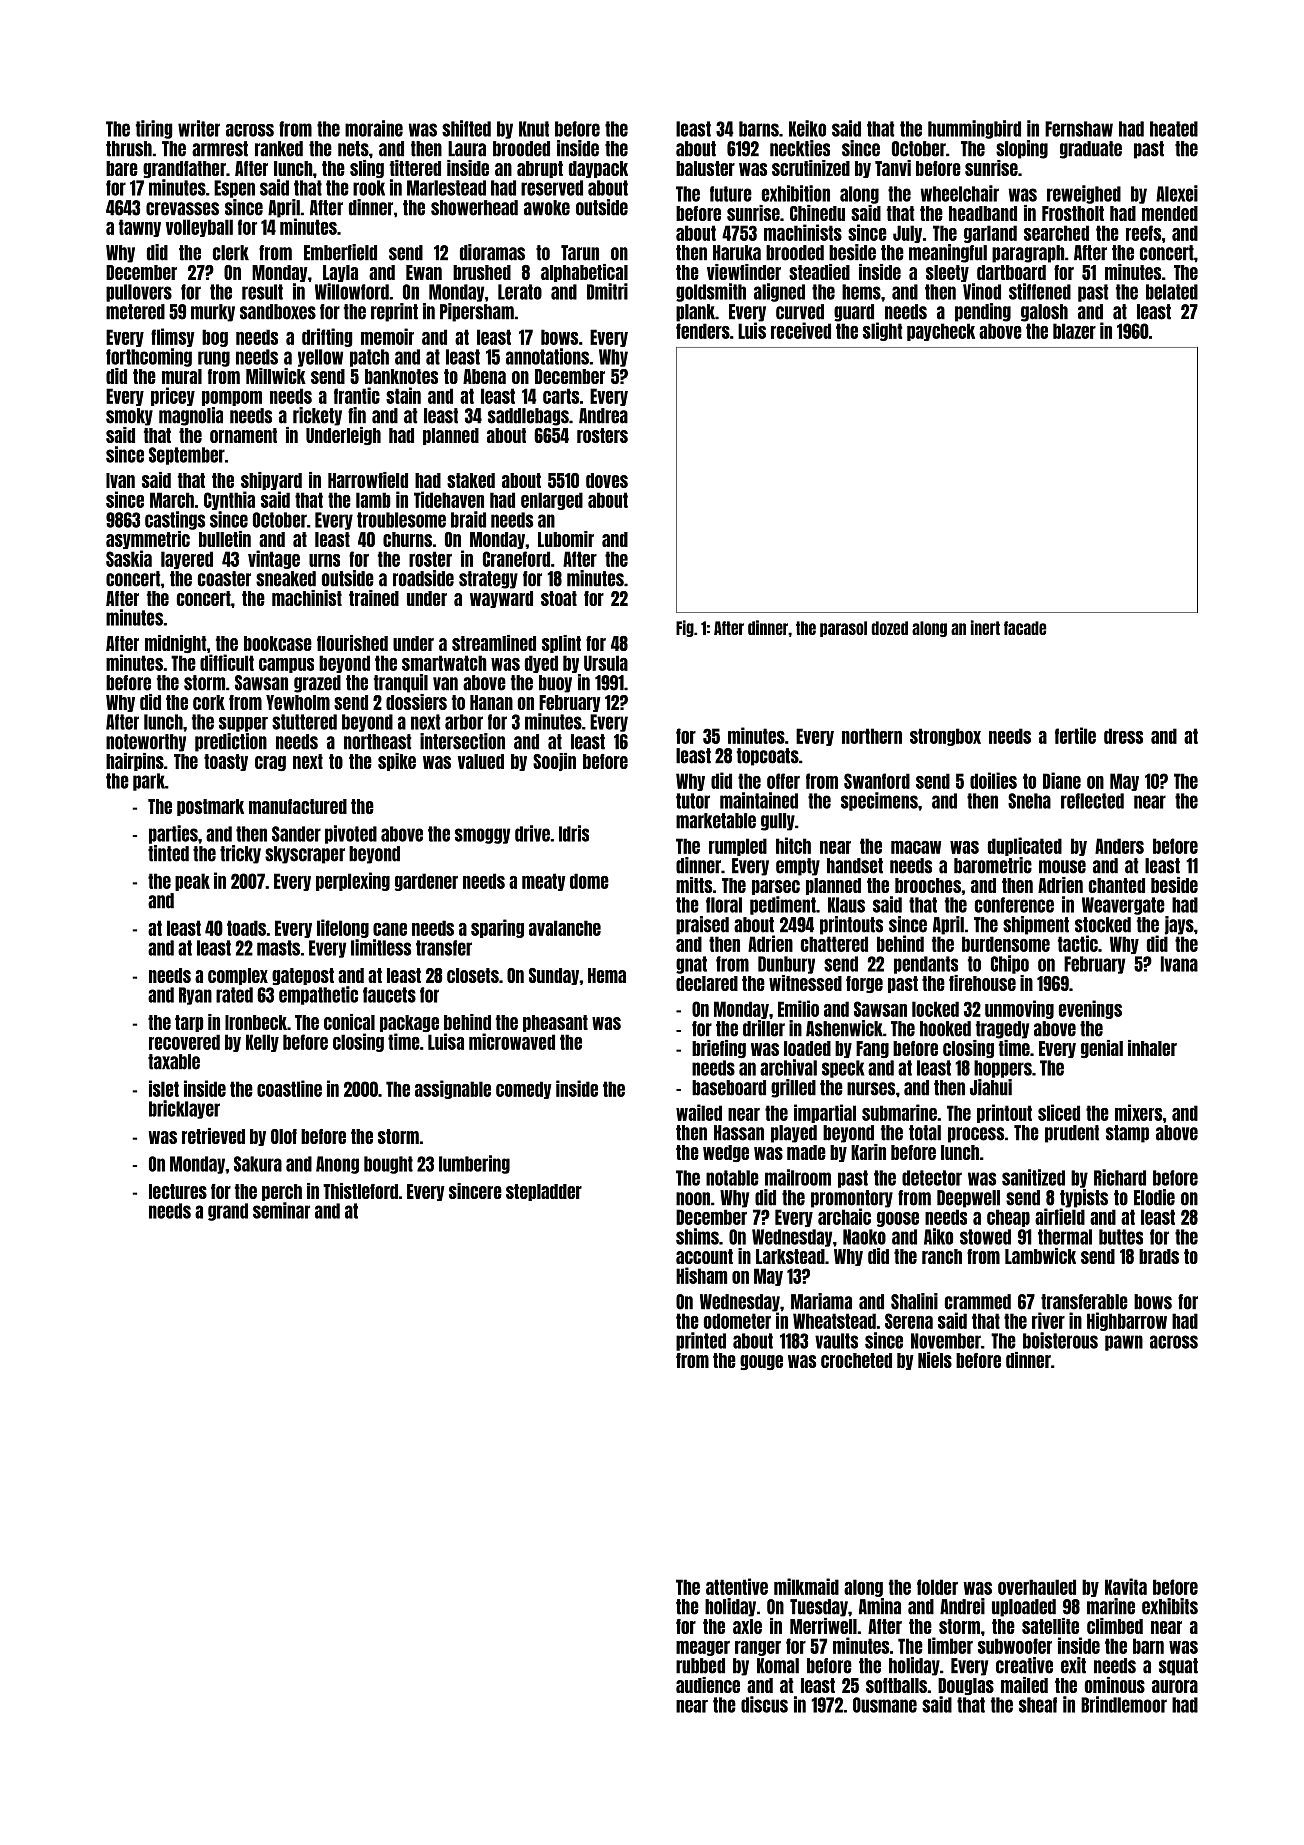 The width and height of the screenshot is (1304, 1845). What do you see at coordinates (135, 312) in the screenshot?
I see `metered` at bounding box center [135, 312].
